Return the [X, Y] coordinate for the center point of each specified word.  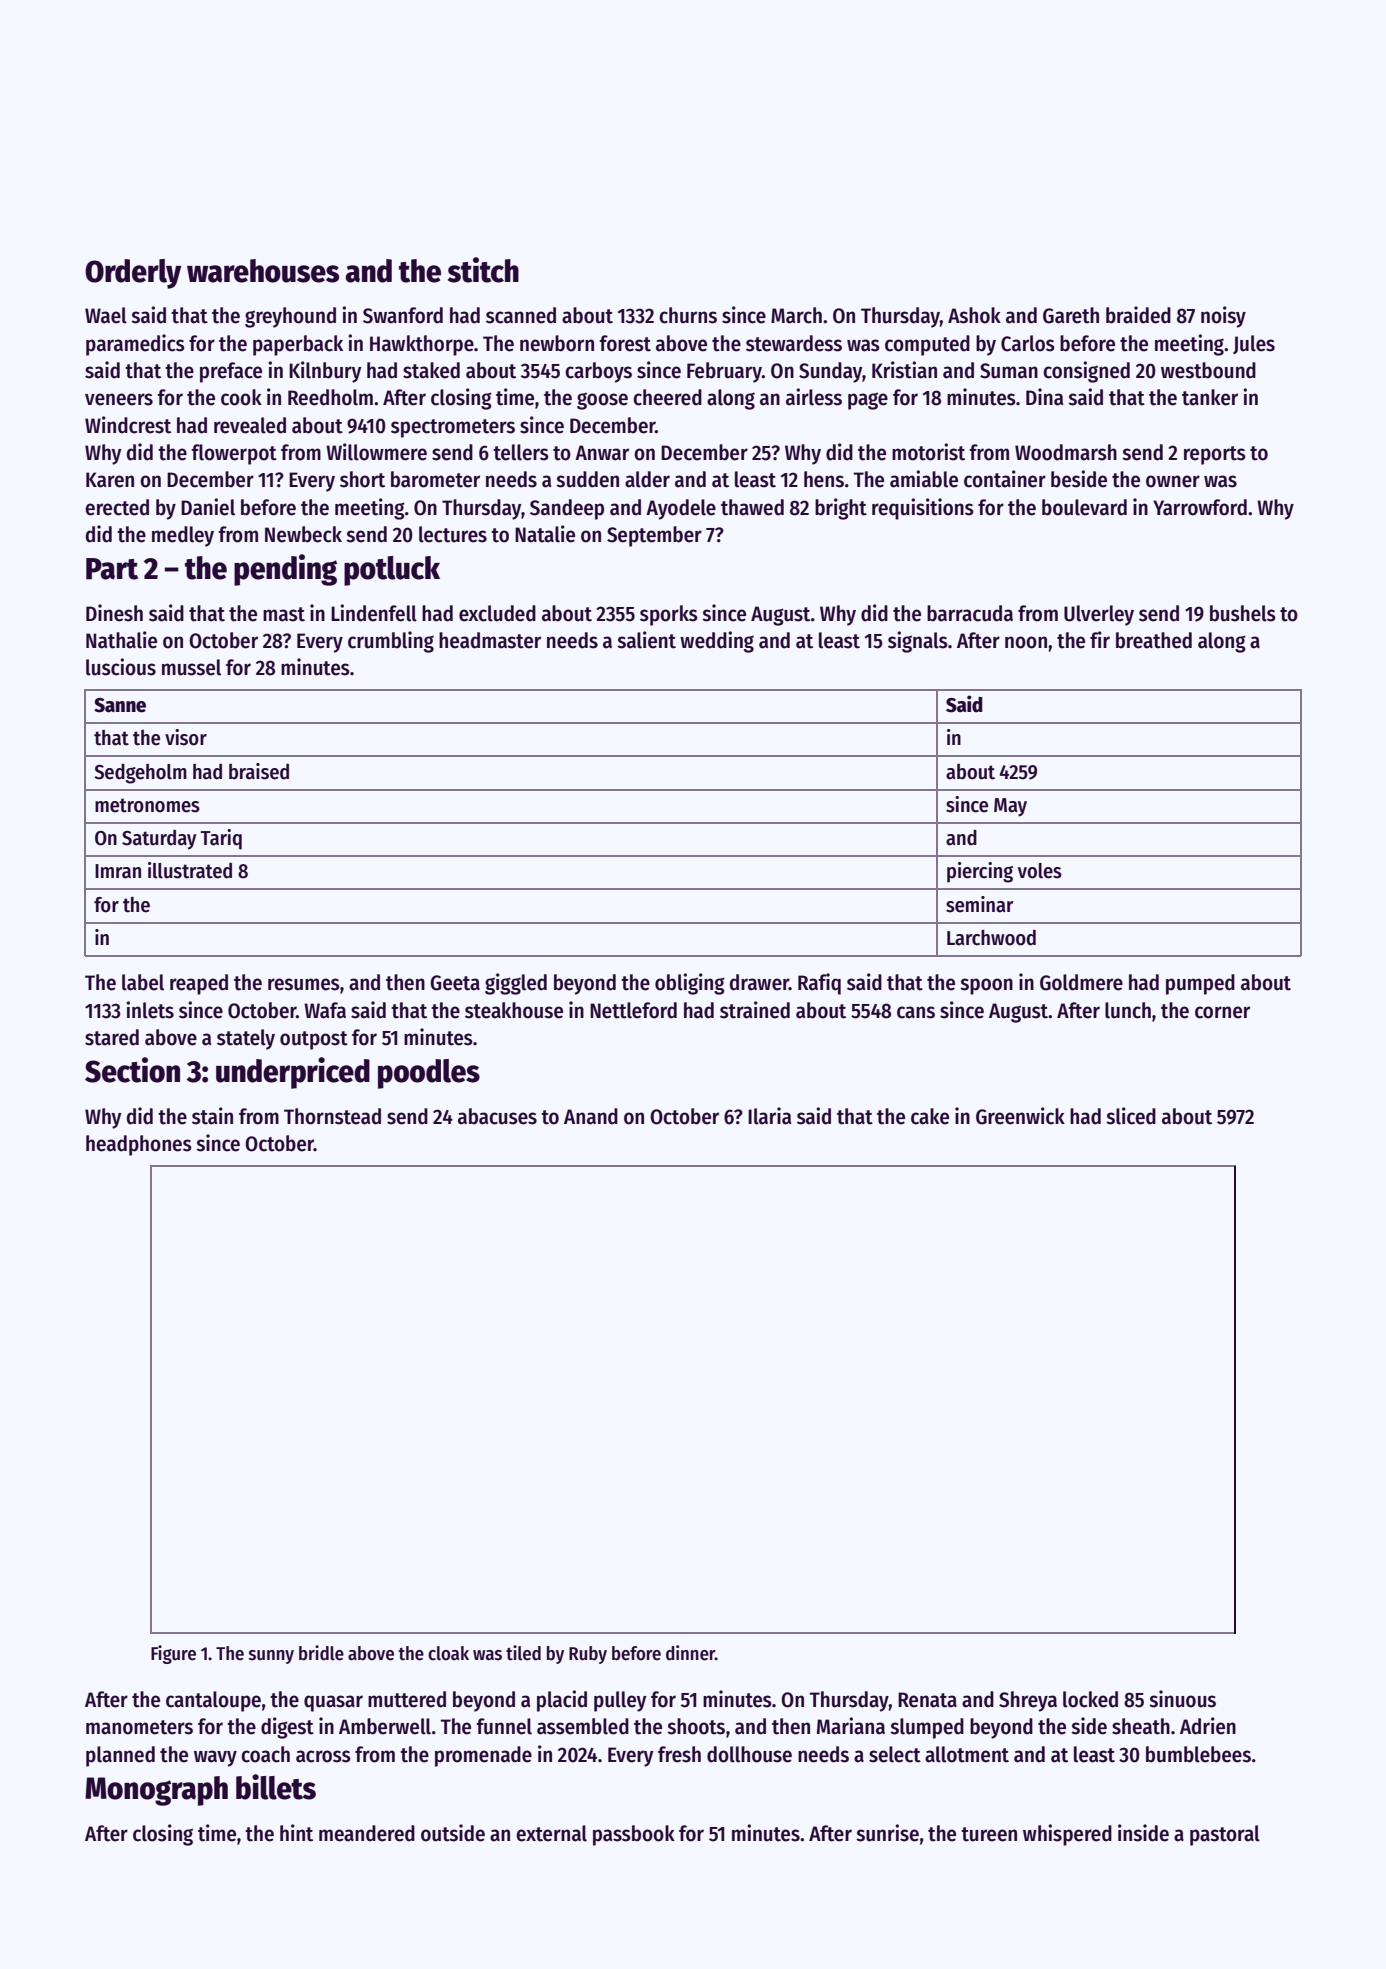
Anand [591, 1116]
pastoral [1225, 1835]
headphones [139, 1145]
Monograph [156, 1791]
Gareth [1071, 315]
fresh [679, 1754]
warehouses [263, 271]
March [796, 315]
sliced [1131, 1116]
